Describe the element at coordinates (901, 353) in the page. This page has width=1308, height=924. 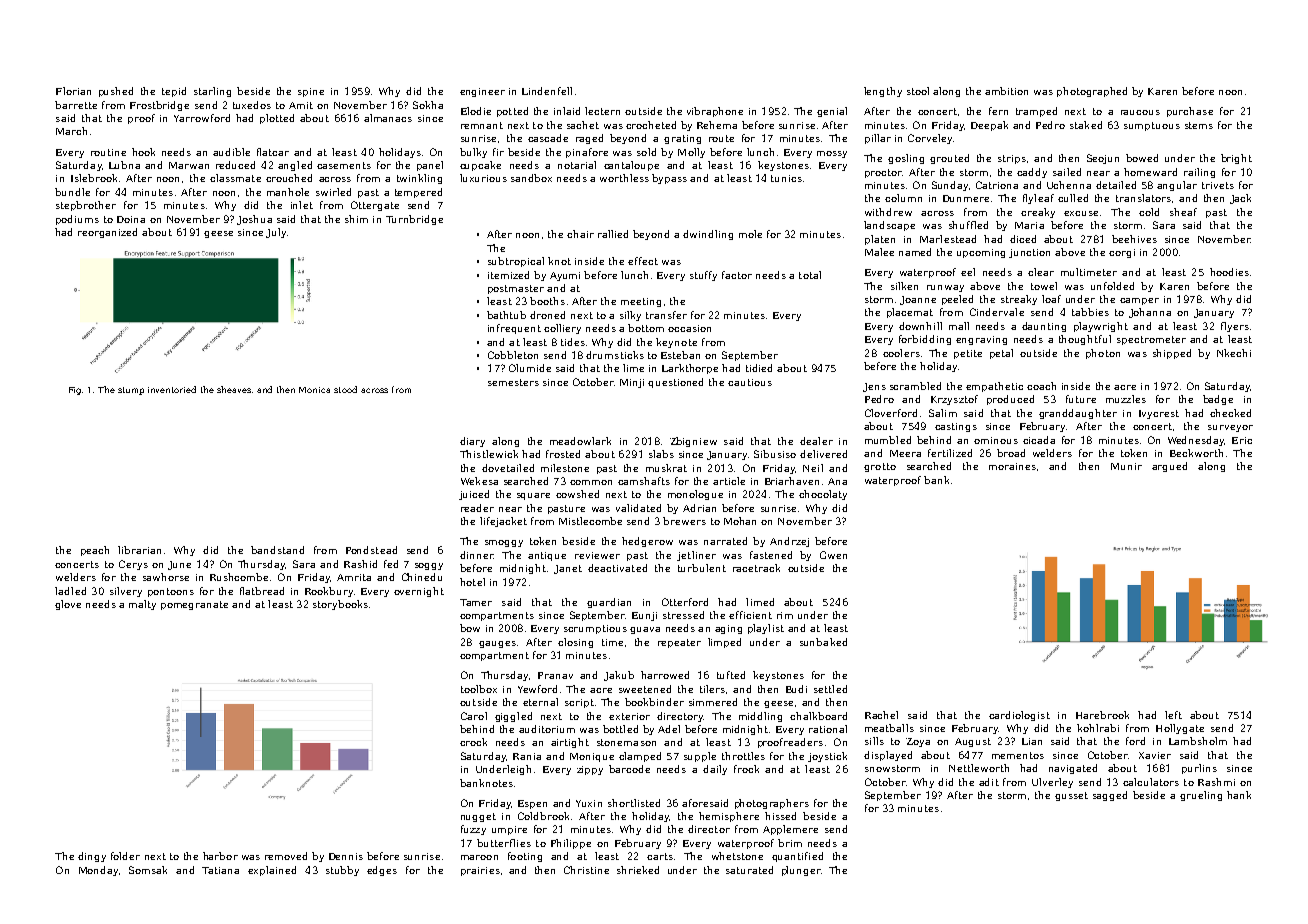
I see `coolers` at that location.
